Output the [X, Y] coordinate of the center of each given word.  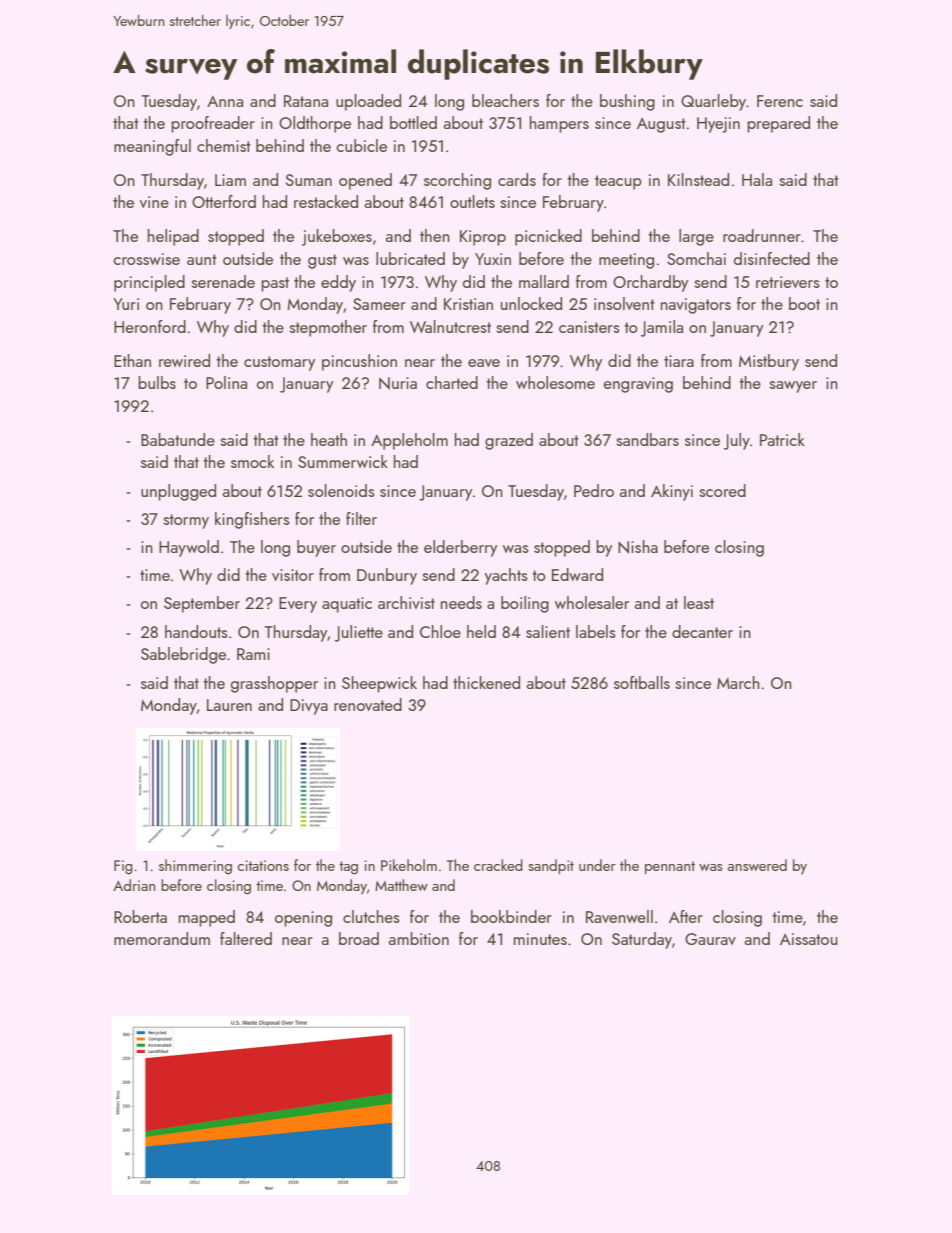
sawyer [793, 387]
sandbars [647, 439]
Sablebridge [183, 655]
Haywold [189, 548]
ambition [419, 938]
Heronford [150, 326]
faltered [246, 938]
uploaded [368, 102]
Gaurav [710, 939]
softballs [642, 682]
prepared [778, 124]
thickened [486, 682]
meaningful [152, 147]
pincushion [359, 362]
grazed [509, 441]
